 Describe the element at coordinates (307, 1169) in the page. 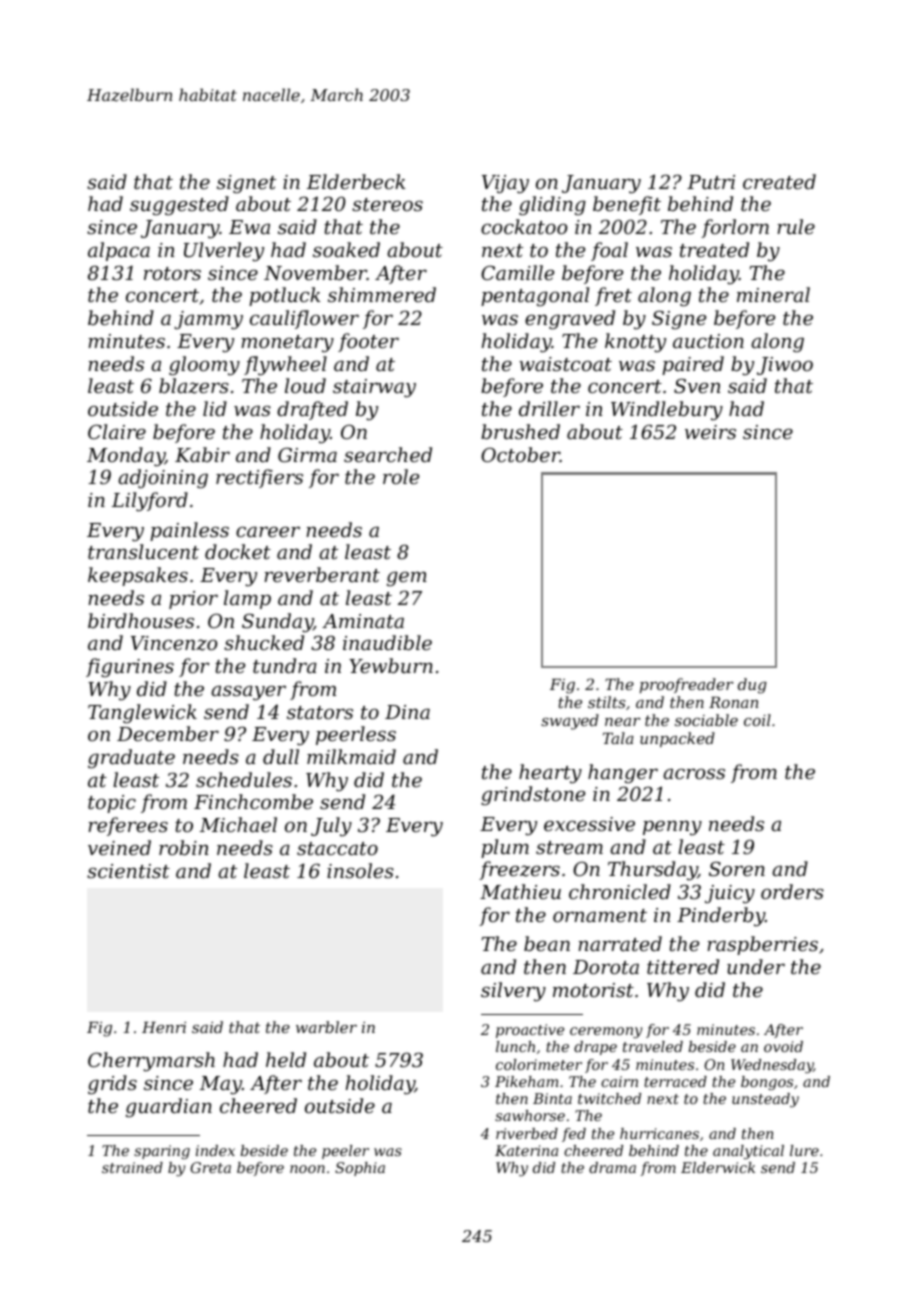

I see `noon` at that location.
